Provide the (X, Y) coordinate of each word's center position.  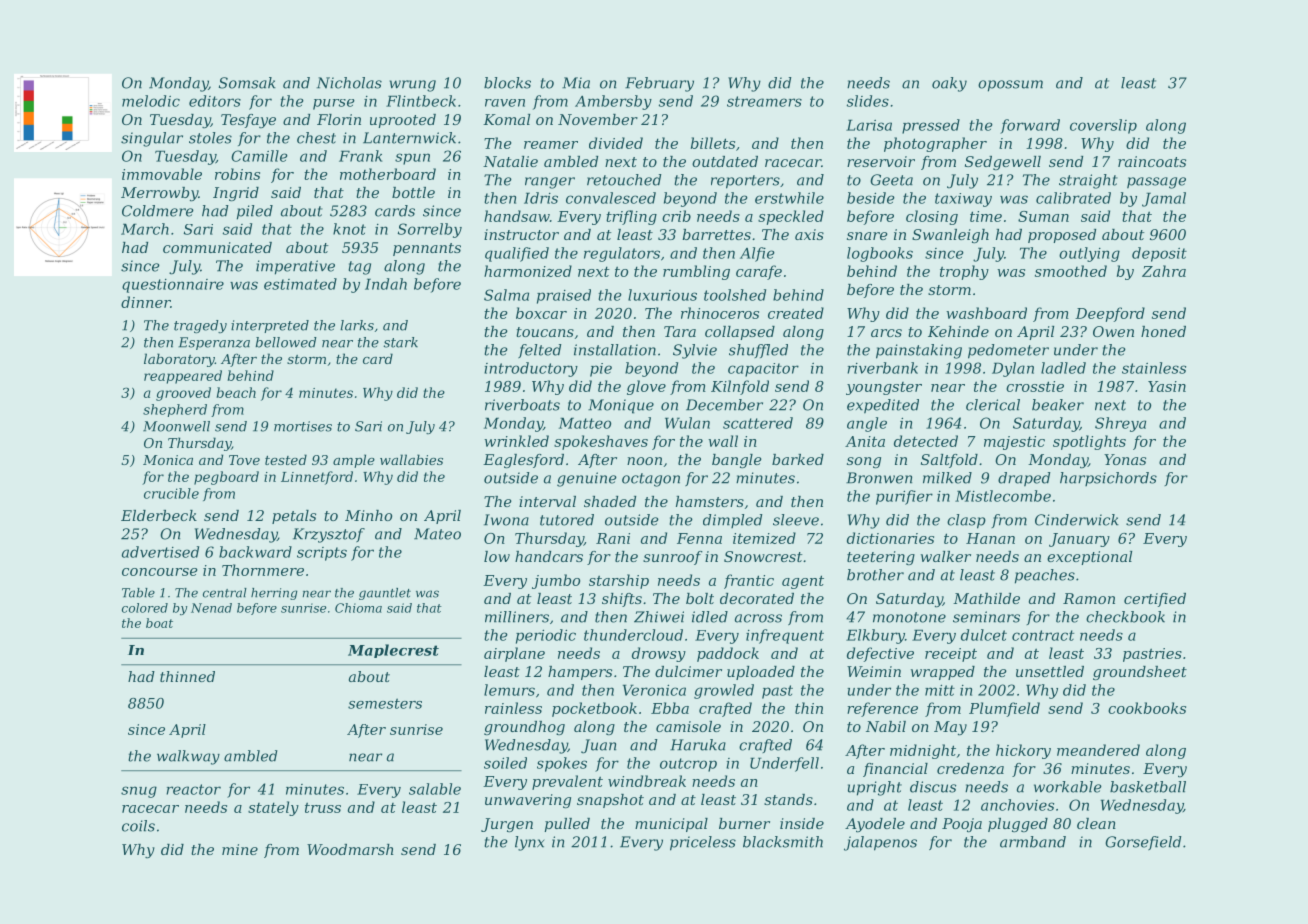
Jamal (1164, 199)
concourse (159, 572)
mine (240, 849)
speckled (791, 217)
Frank (361, 156)
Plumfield (1004, 709)
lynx (530, 843)
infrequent (785, 636)
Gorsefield (1143, 843)
